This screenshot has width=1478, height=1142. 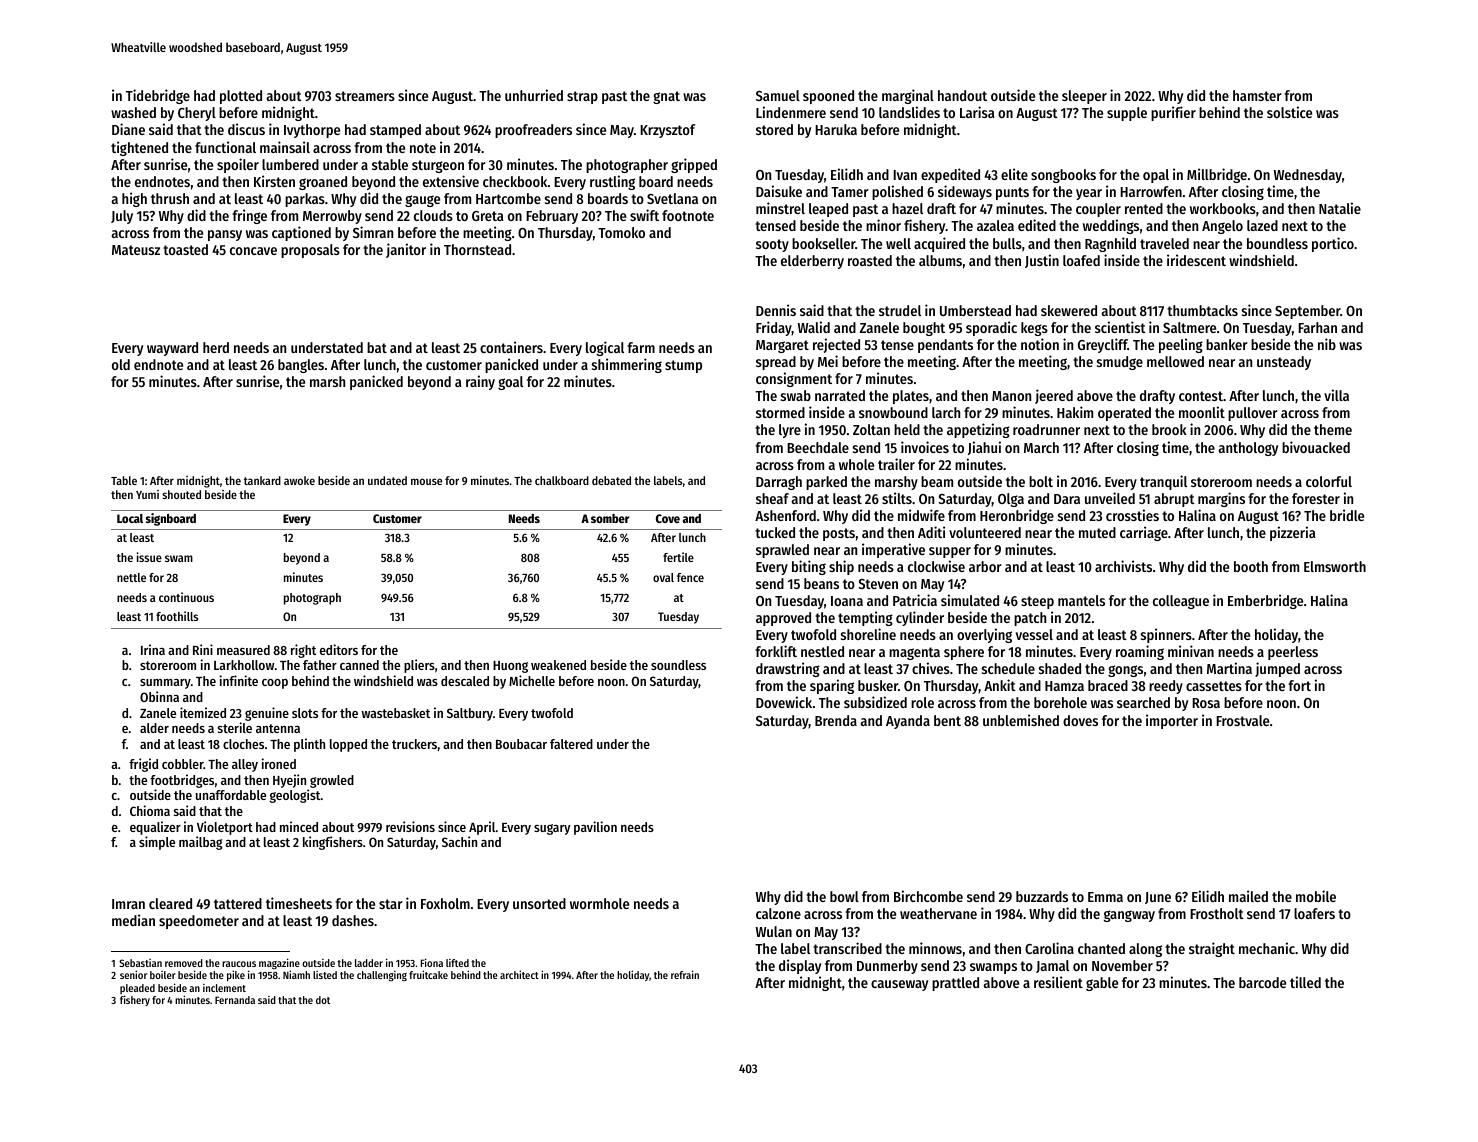 What do you see at coordinates (794, 379) in the screenshot?
I see `consignment` at bounding box center [794, 379].
